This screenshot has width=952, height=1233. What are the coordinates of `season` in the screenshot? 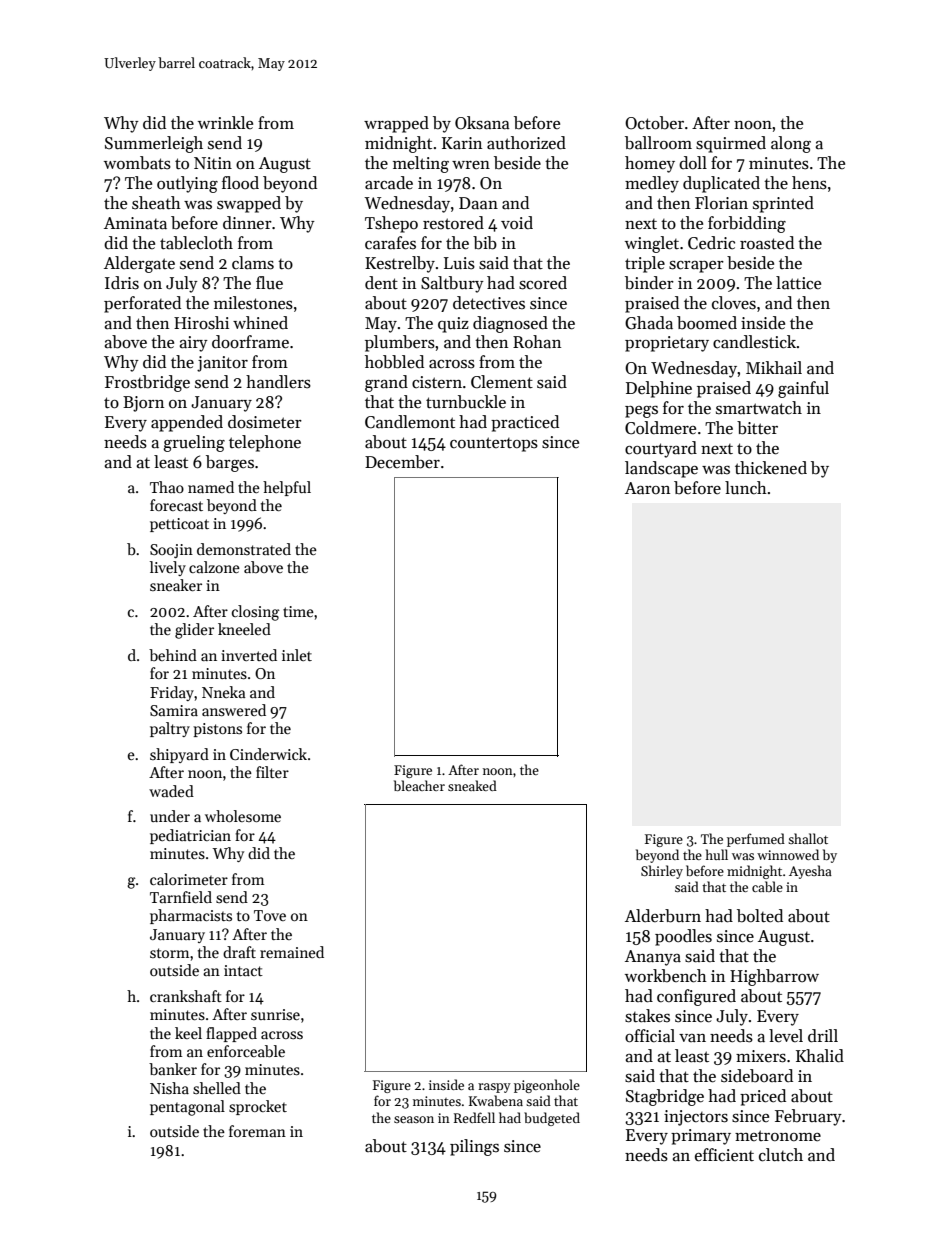 It's located at (414, 1119).
